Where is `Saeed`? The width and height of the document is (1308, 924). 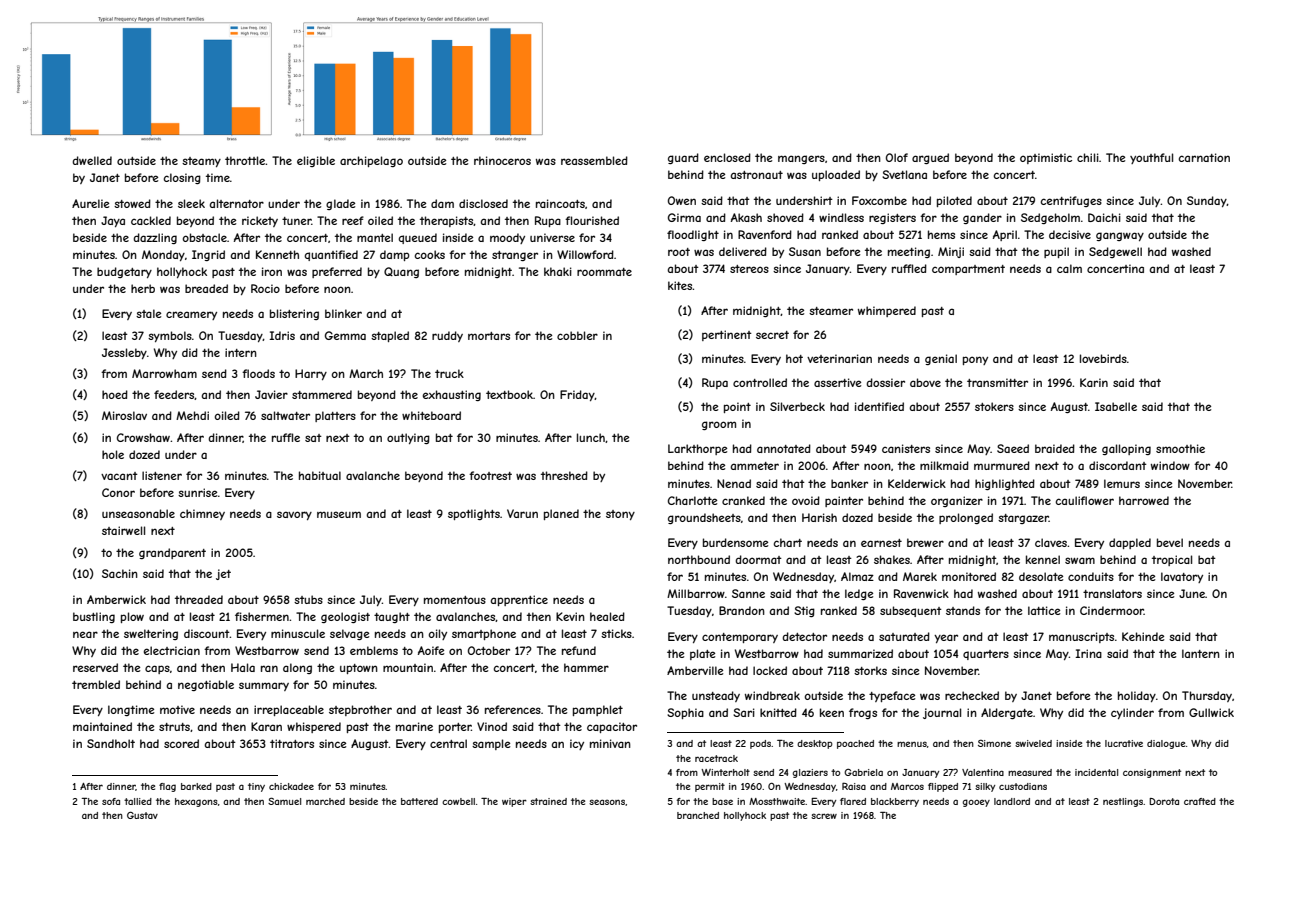 Saeed is located at coordinates (1013, 448).
